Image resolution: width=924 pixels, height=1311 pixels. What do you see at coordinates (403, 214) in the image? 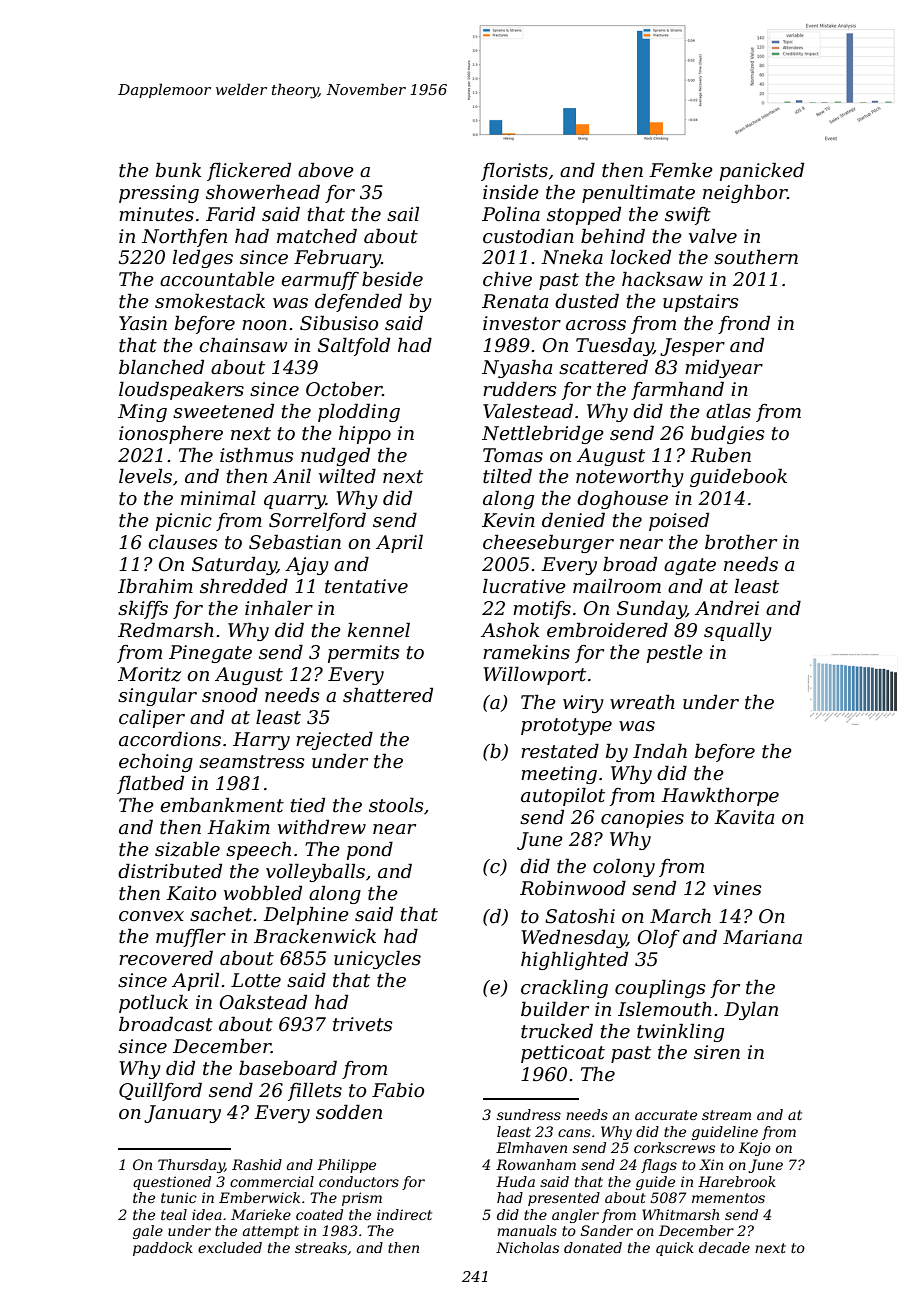
I see `sail` at bounding box center [403, 214].
